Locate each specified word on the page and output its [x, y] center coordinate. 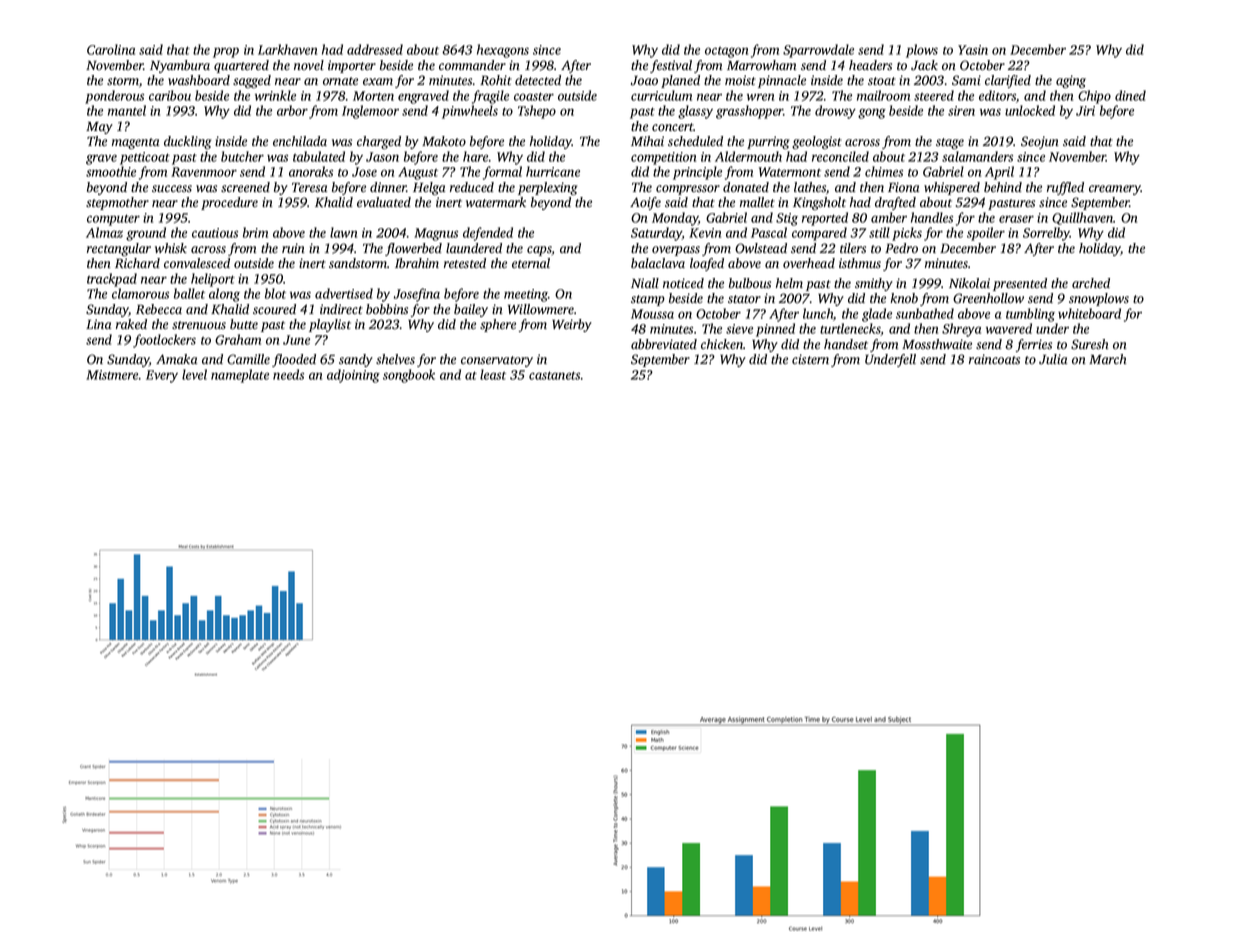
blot [275, 293]
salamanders [977, 156]
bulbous [750, 283]
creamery [1115, 190]
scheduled [695, 141]
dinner [388, 187]
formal [502, 173]
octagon [726, 52]
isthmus [860, 263]
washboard [199, 80]
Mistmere [112, 375]
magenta [135, 143]
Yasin [973, 50]
